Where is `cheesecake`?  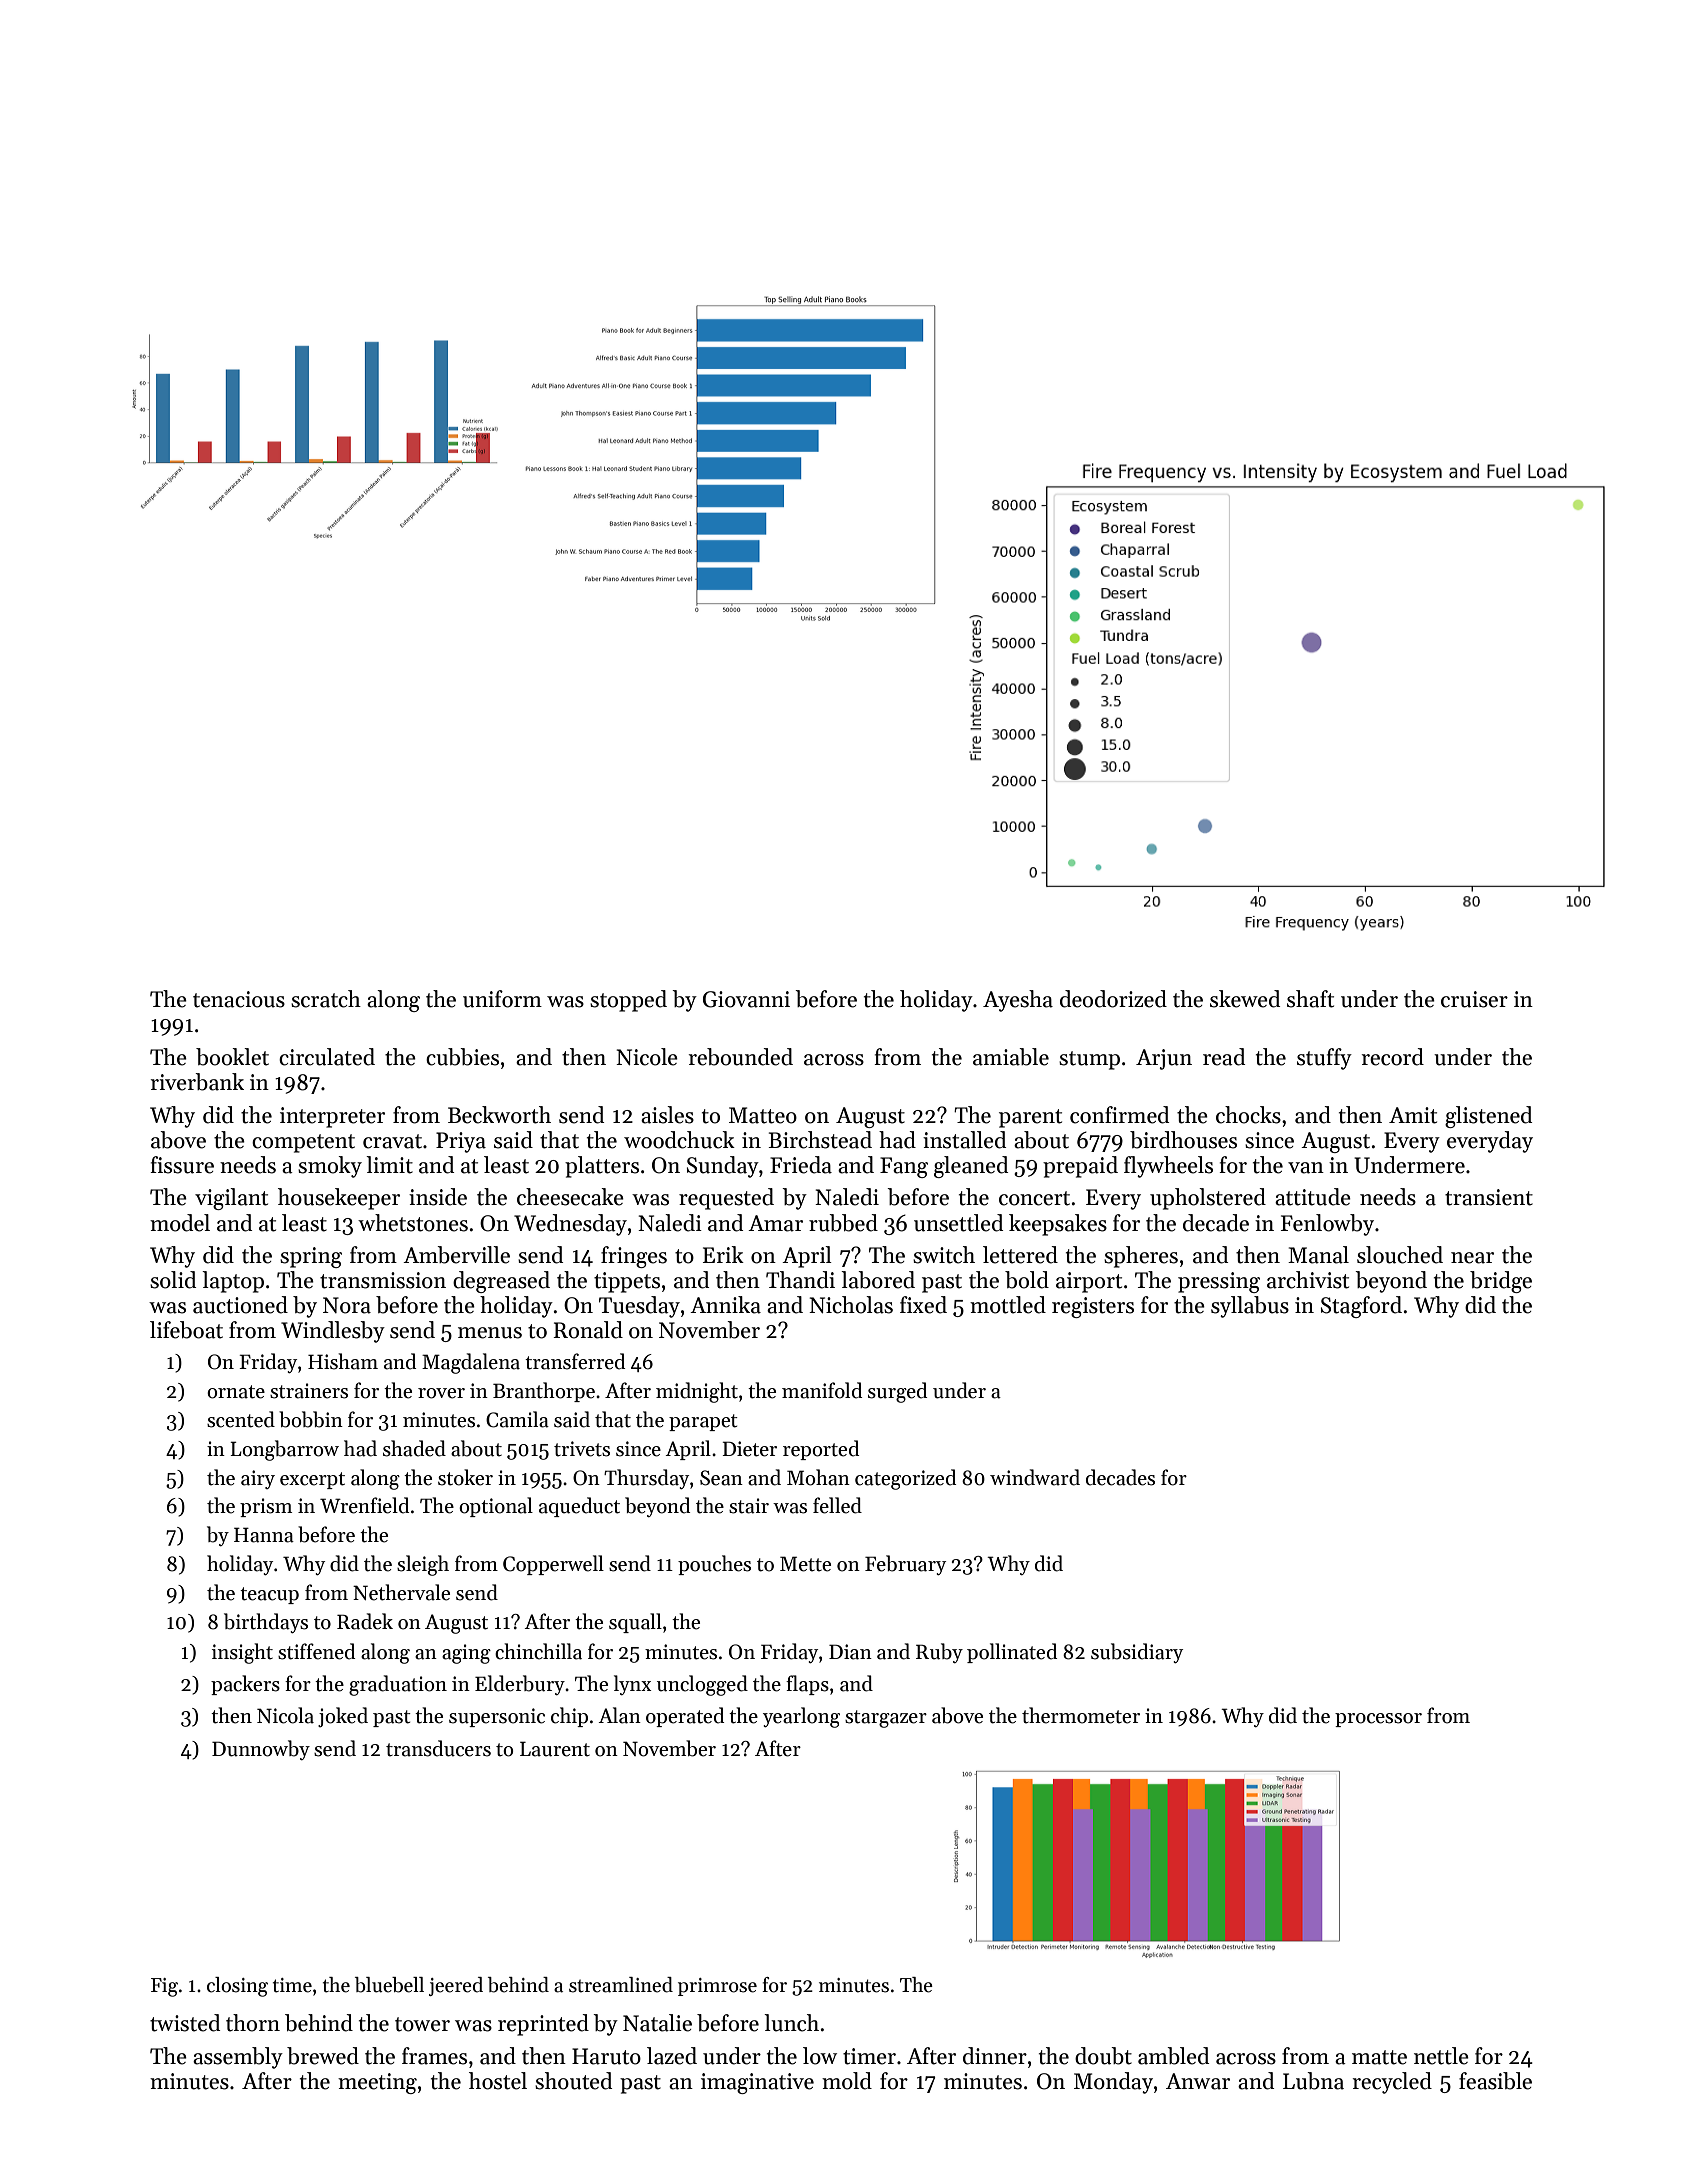
cheesecake is located at coordinates (570, 1197).
